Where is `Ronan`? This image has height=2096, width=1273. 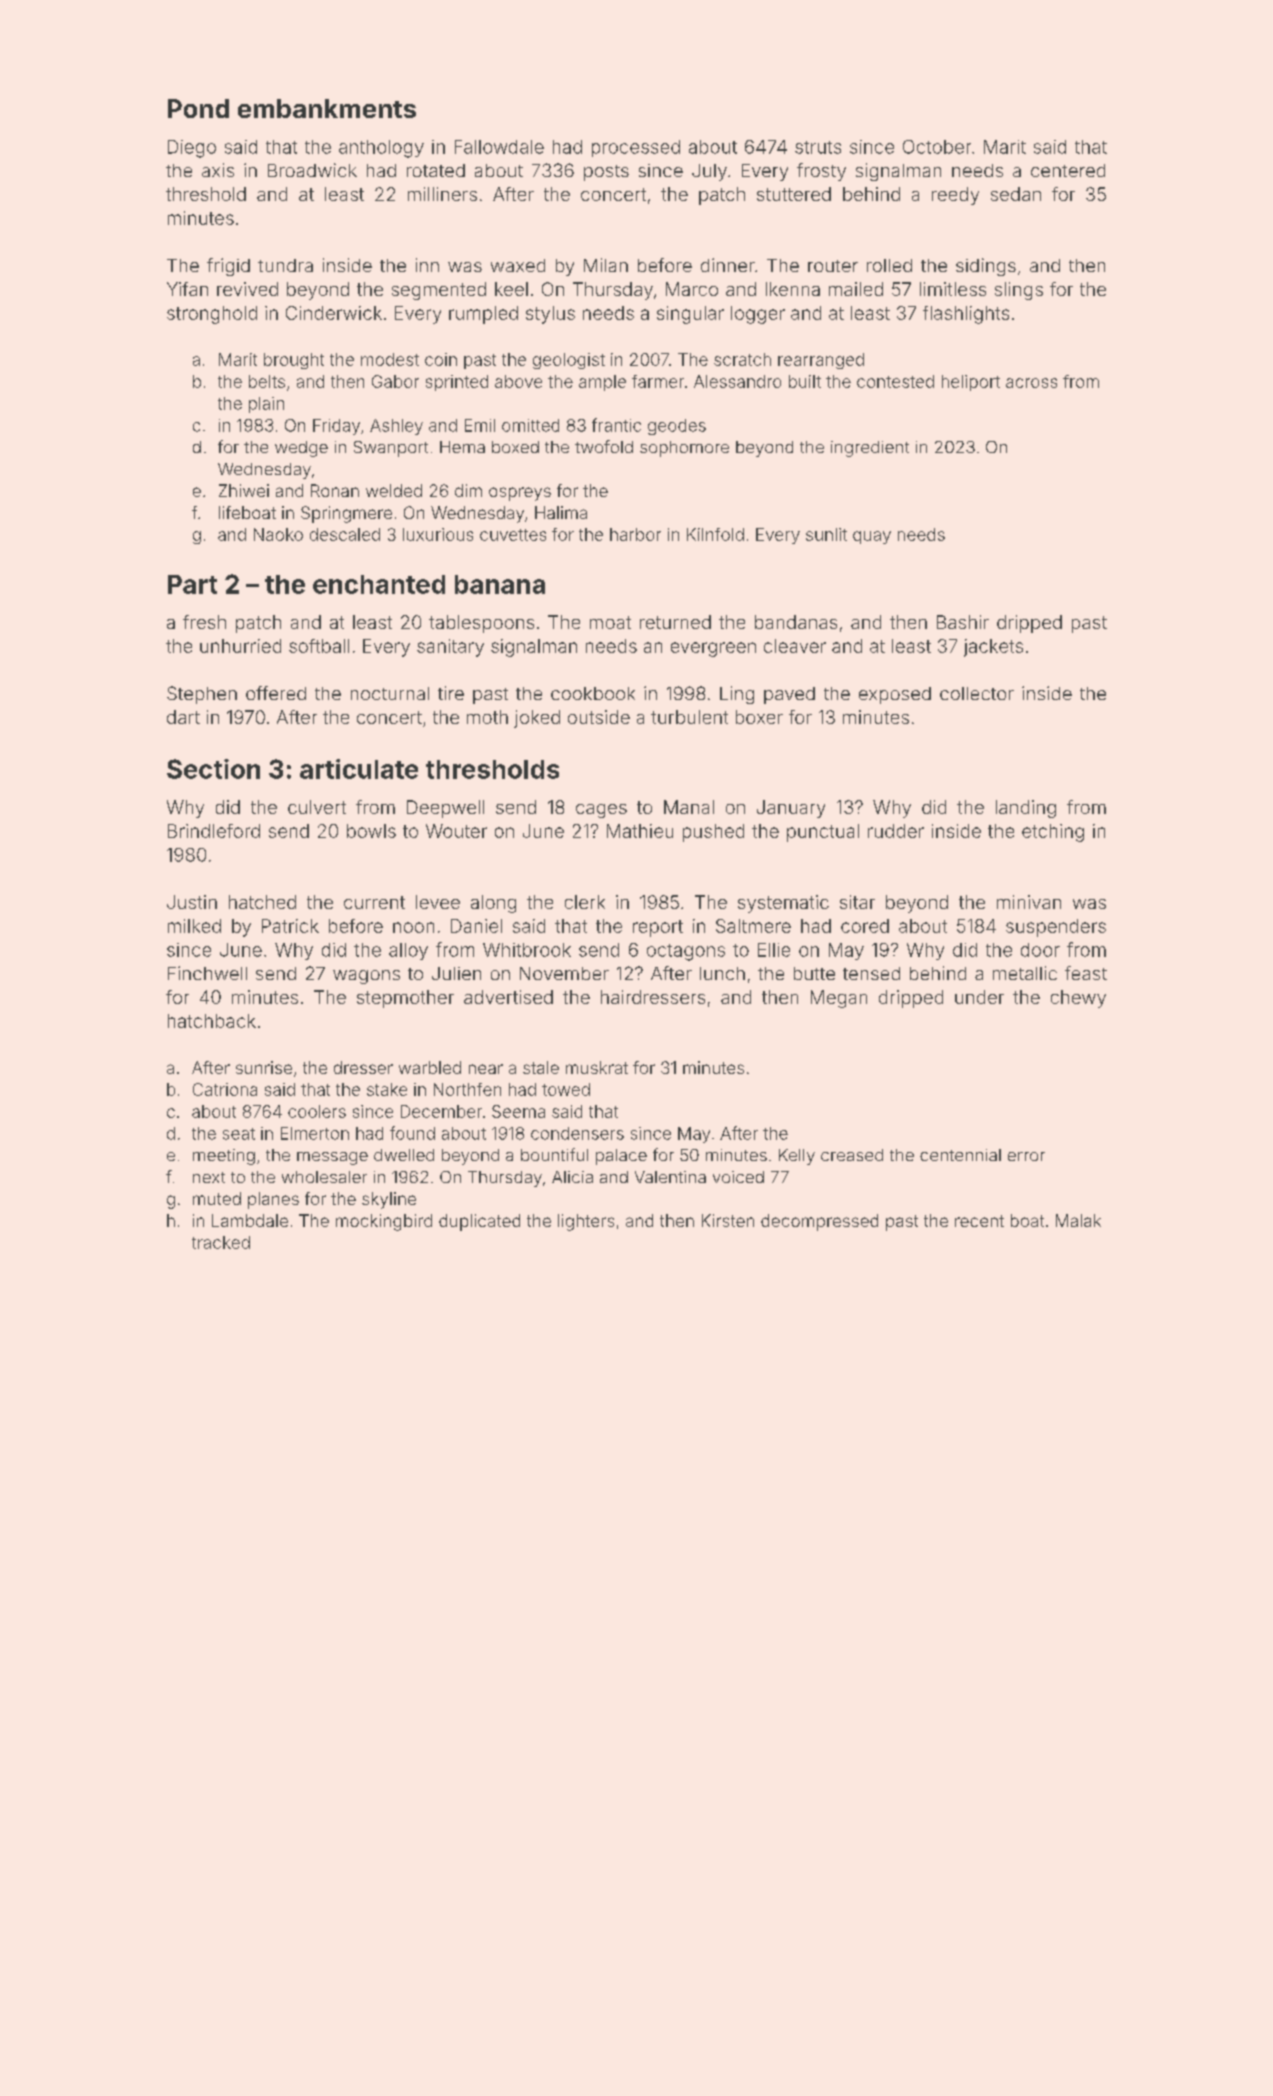 Ronan is located at coordinates (335, 490).
